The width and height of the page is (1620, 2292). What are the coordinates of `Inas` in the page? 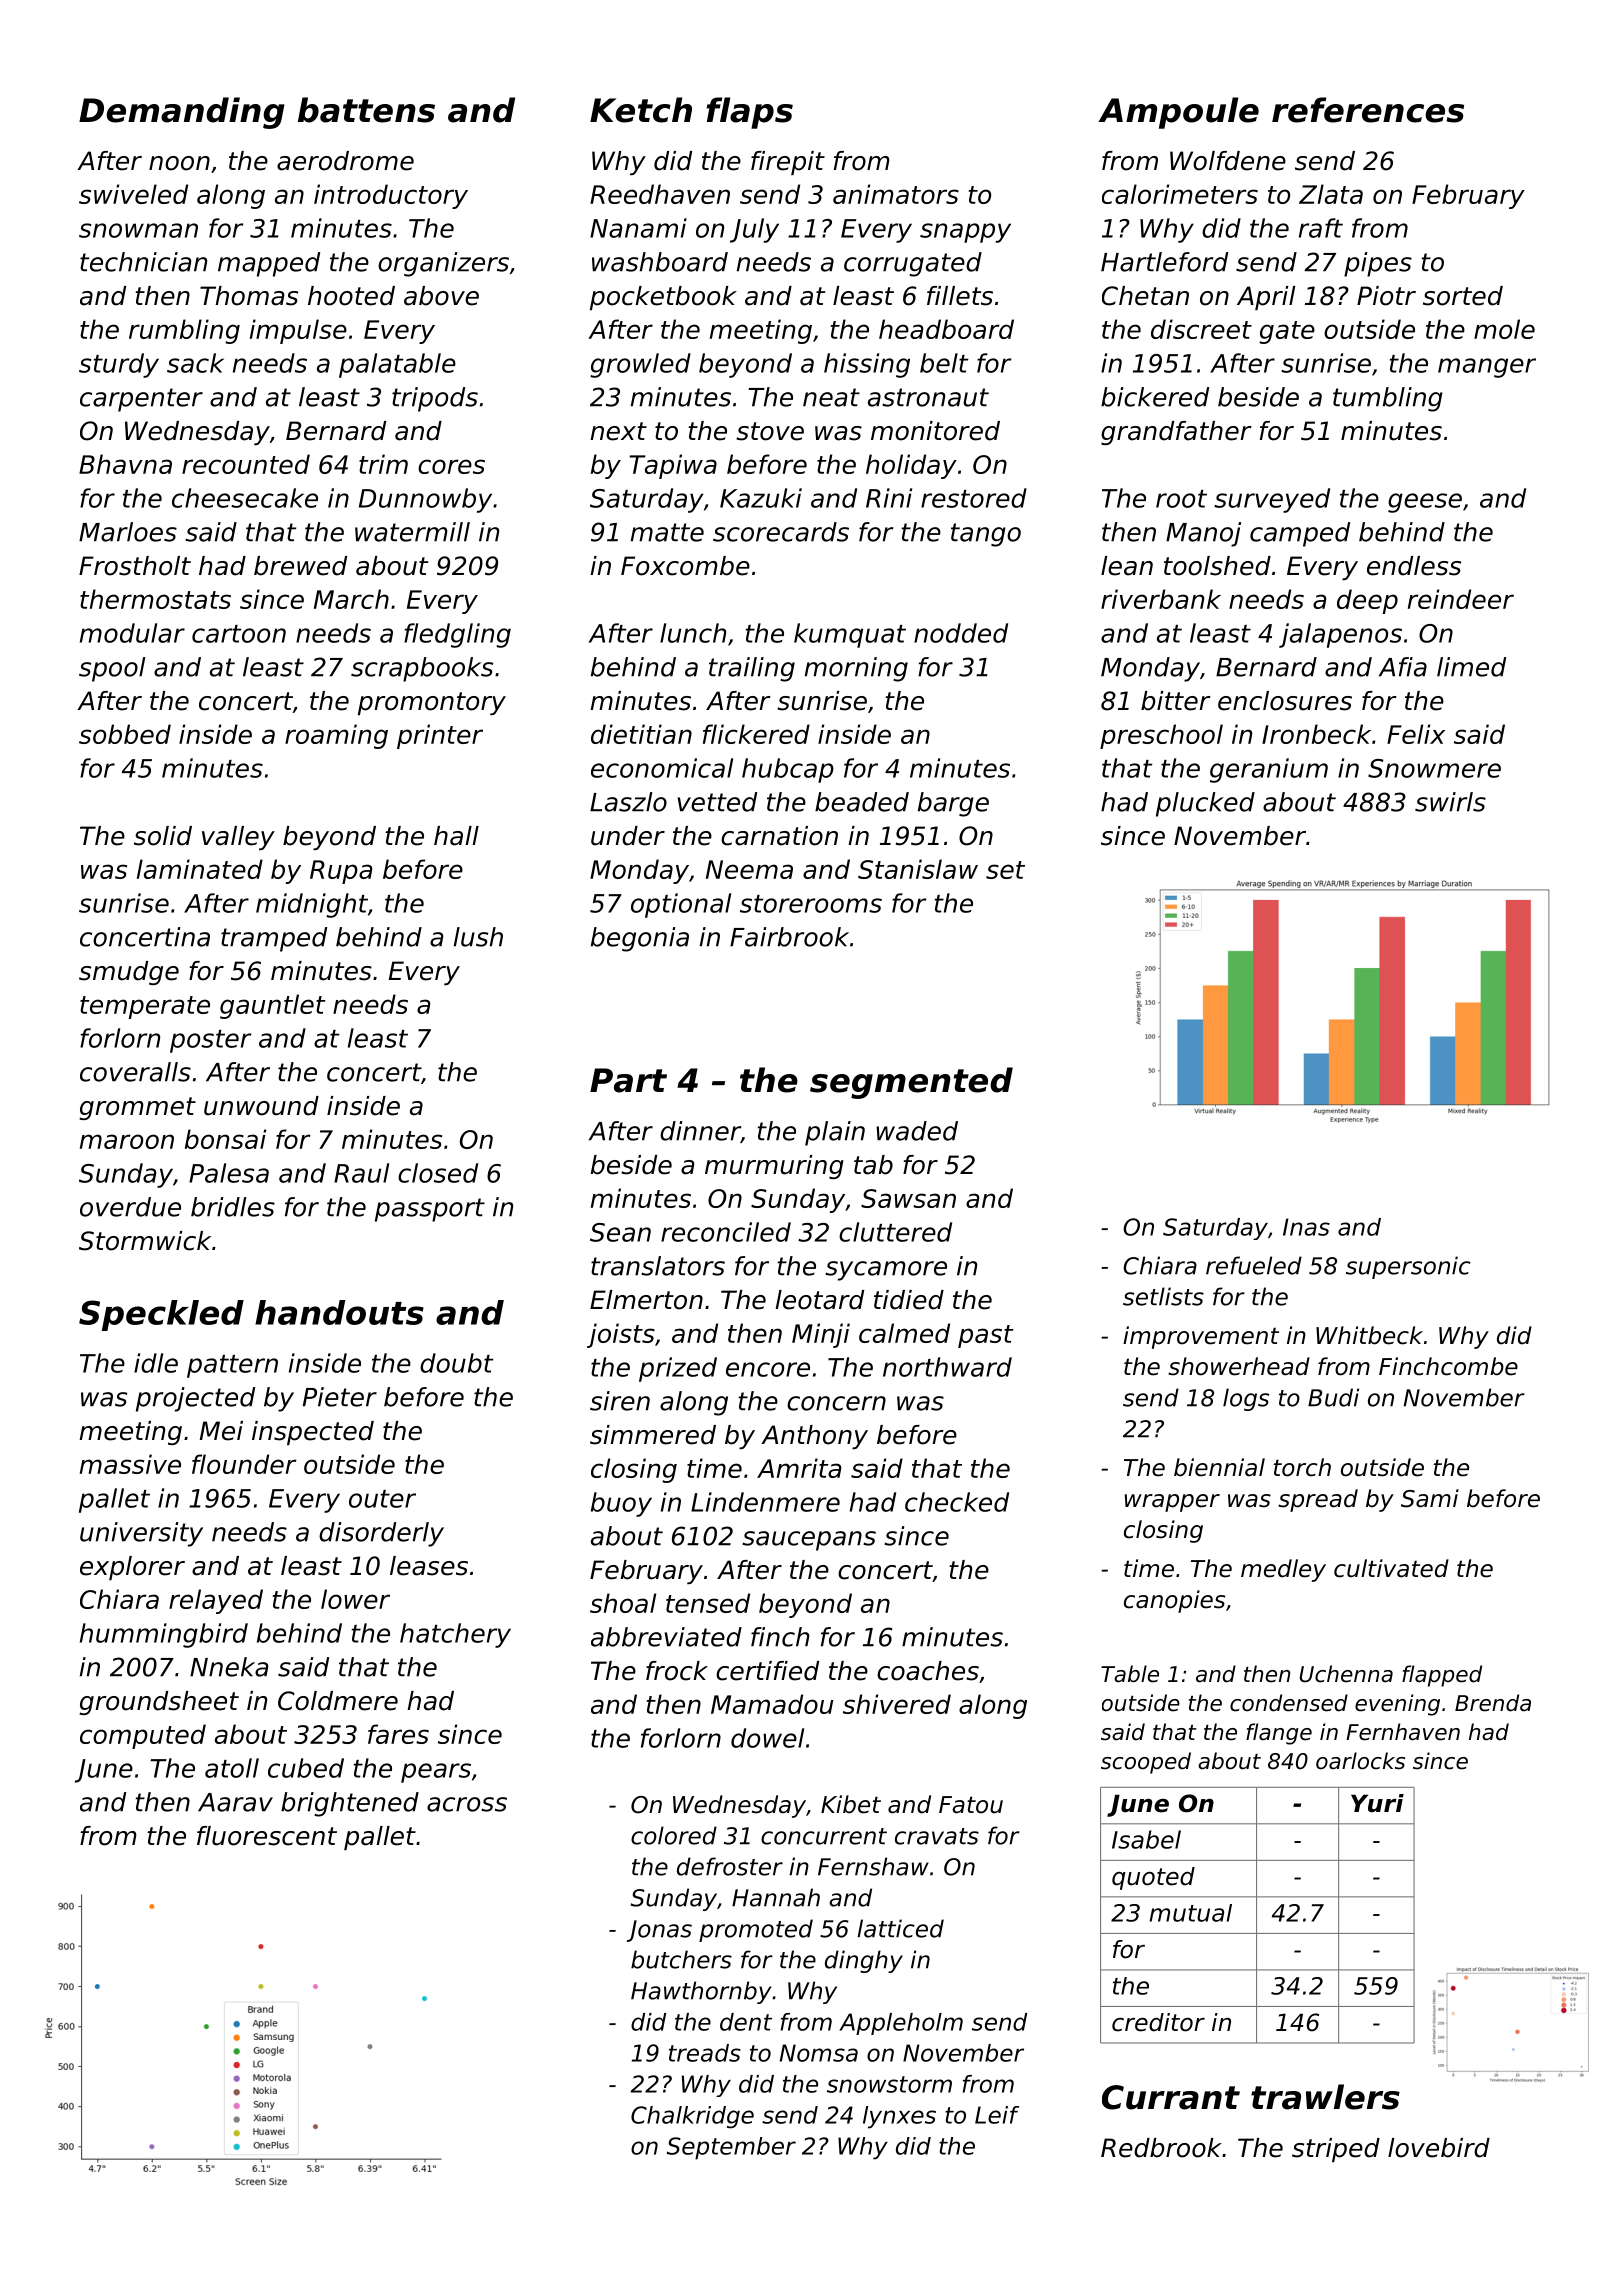 It's located at (1306, 1227).
